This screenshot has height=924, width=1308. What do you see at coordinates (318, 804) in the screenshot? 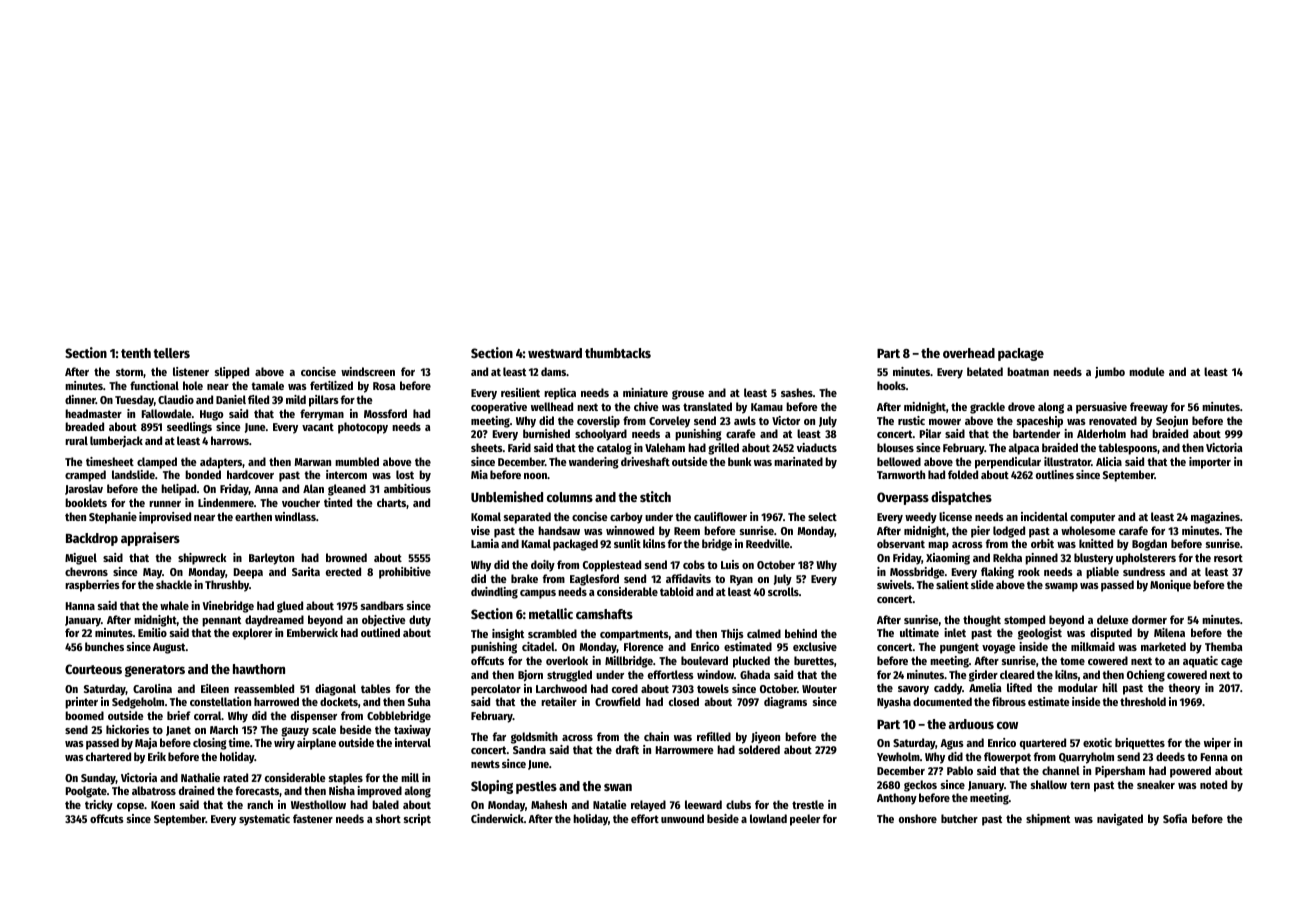
I see `Westhollow` at bounding box center [318, 804].
